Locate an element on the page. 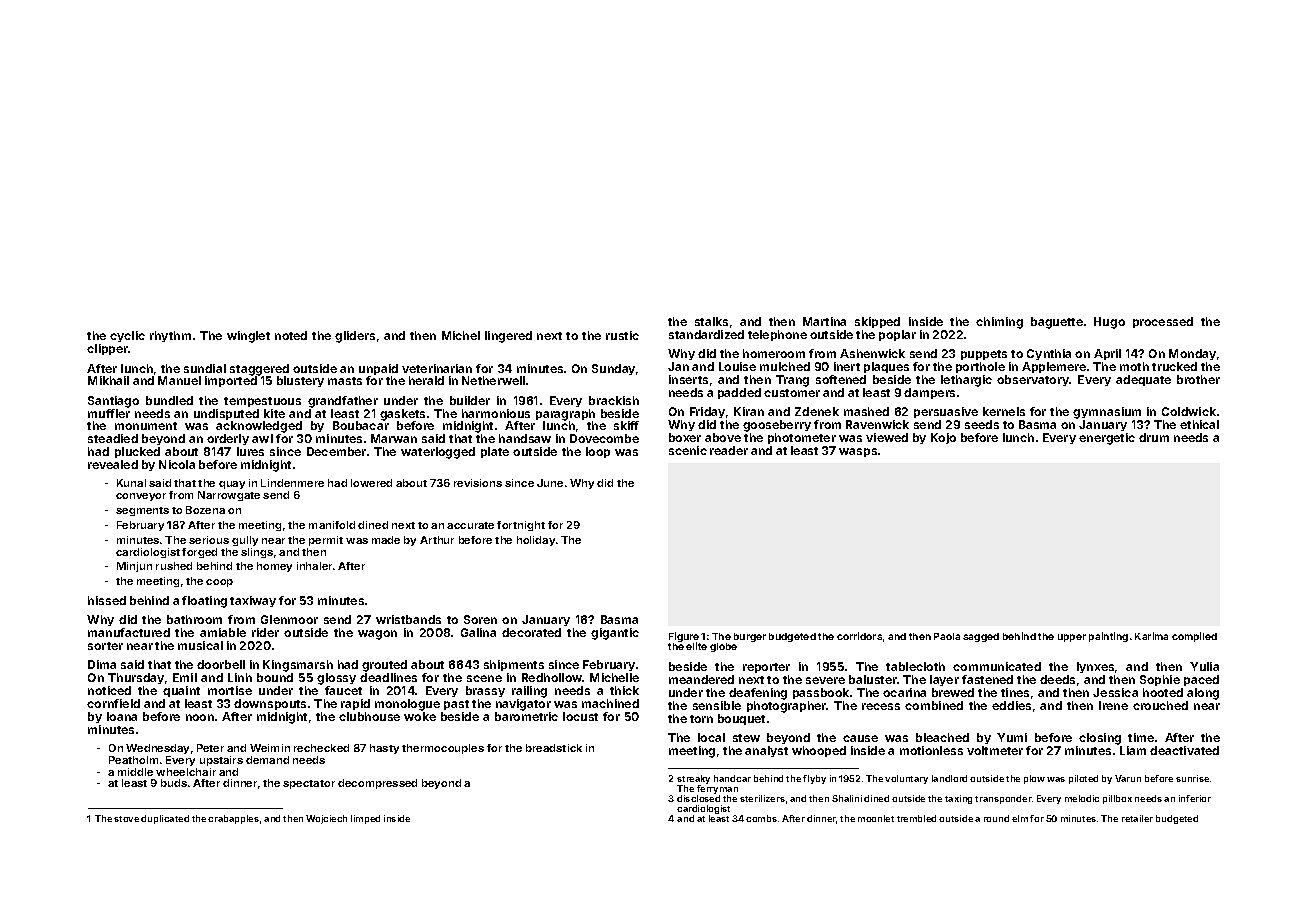  local is located at coordinates (711, 737).
